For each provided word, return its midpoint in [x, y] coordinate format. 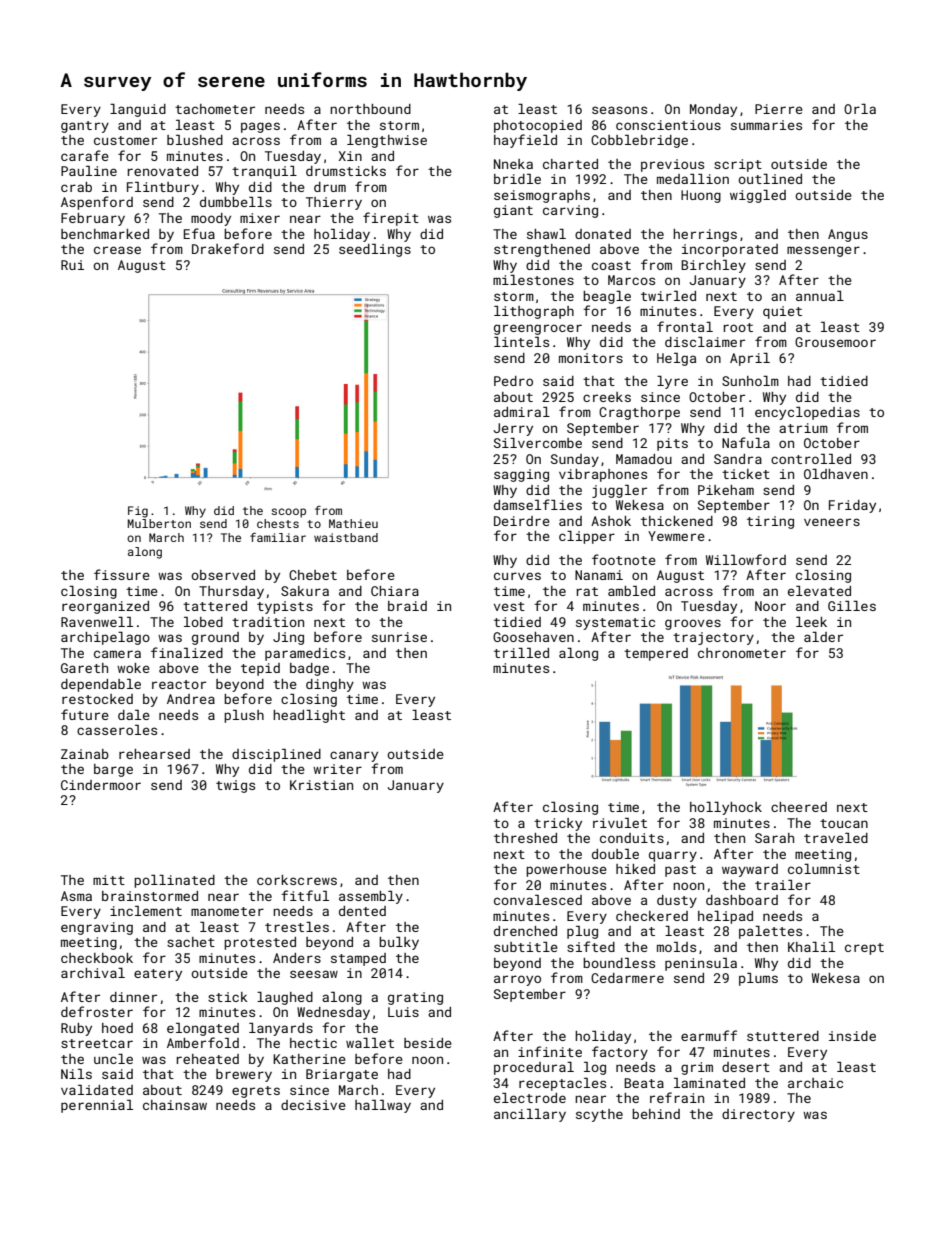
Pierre [779, 109]
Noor [770, 606]
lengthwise [387, 141]
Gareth [84, 668]
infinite [550, 1051]
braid [407, 606]
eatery [158, 975]
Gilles [852, 606]
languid [138, 110]
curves [517, 576]
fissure [122, 574]
